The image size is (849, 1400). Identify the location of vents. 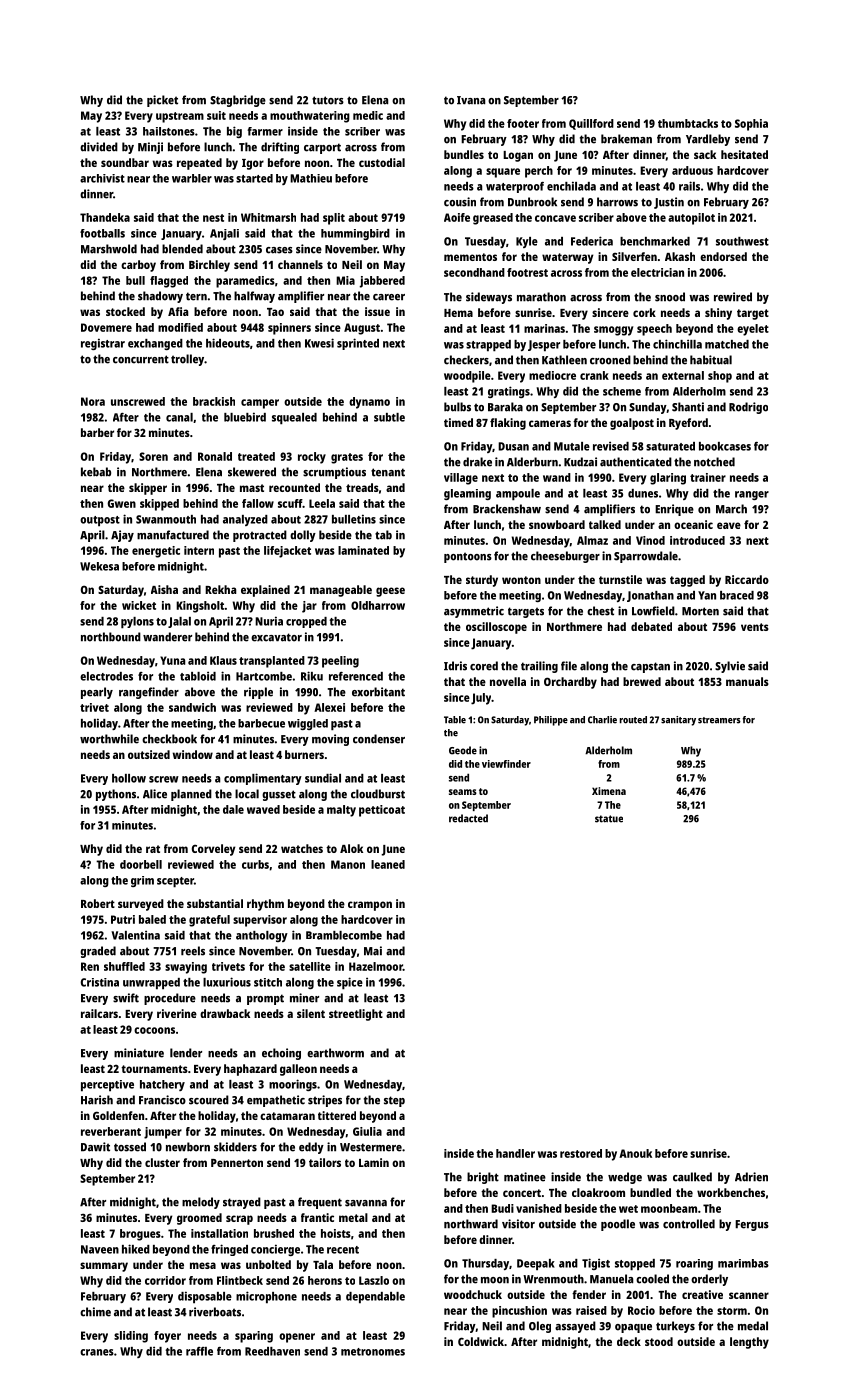
(755, 627).
